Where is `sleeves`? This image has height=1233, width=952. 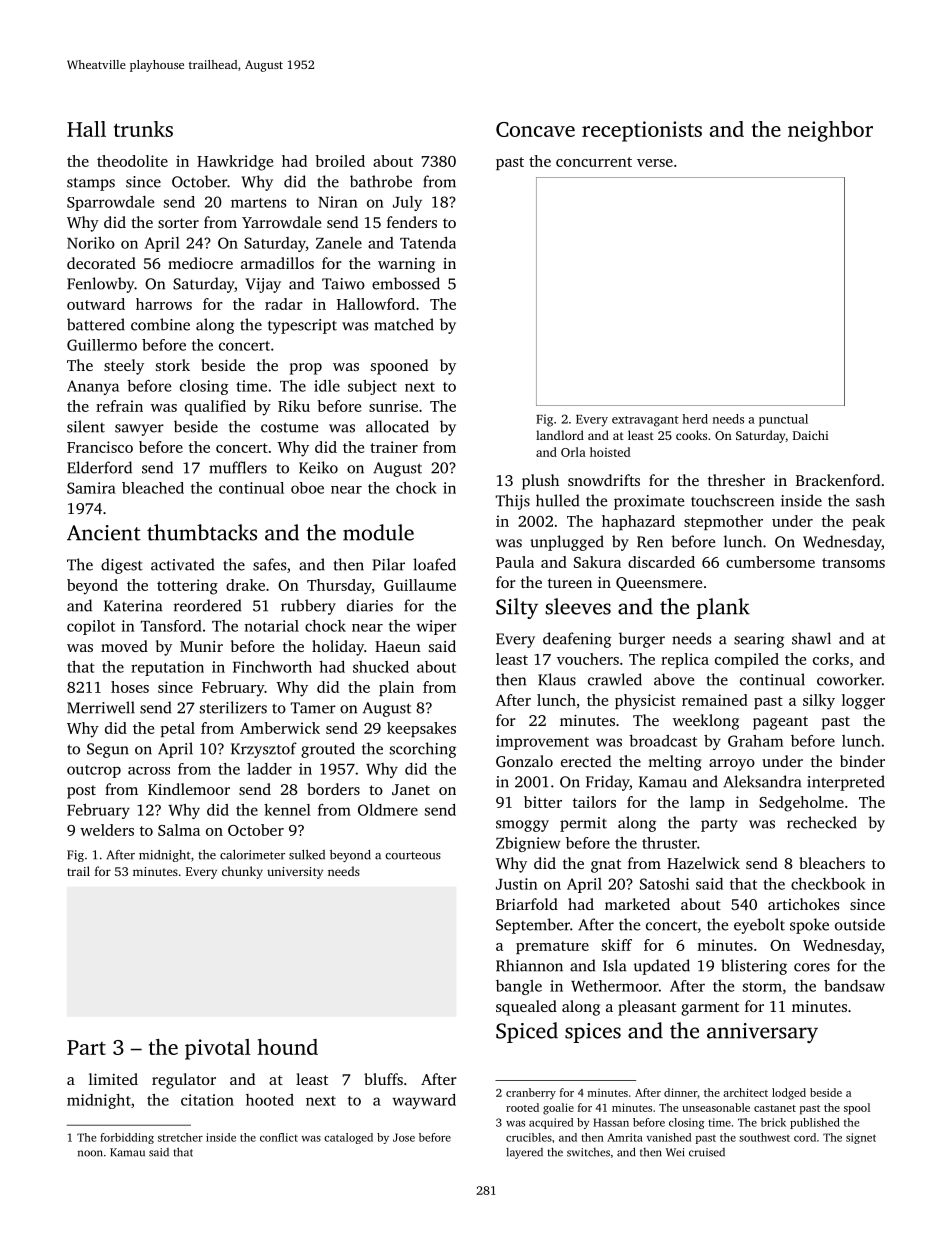 sleeves is located at coordinates (578, 606).
